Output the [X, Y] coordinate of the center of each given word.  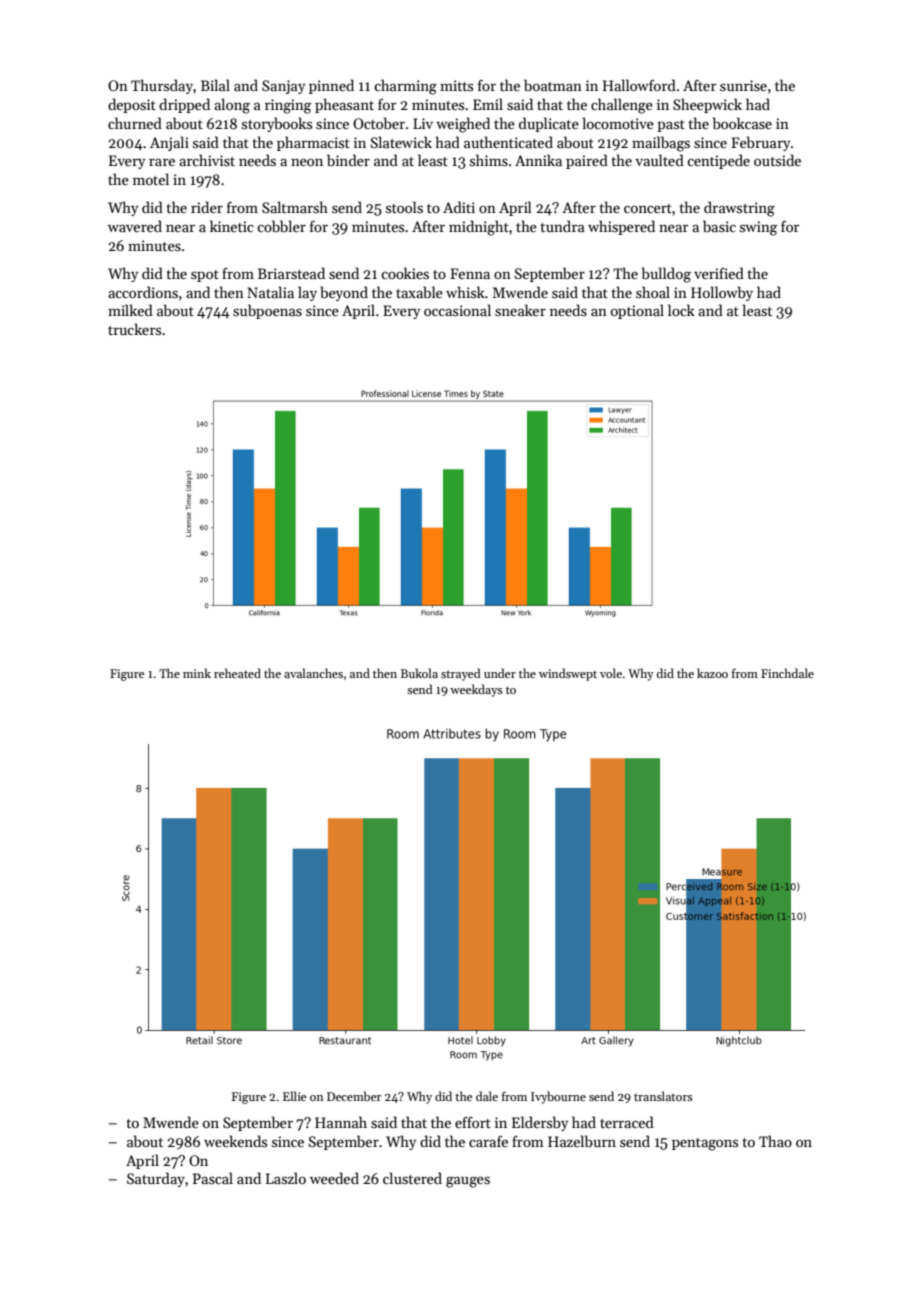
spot [205, 276]
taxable [419, 292]
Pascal [213, 1178]
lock [681, 310]
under [500, 673]
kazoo [712, 673]
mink [197, 673]
